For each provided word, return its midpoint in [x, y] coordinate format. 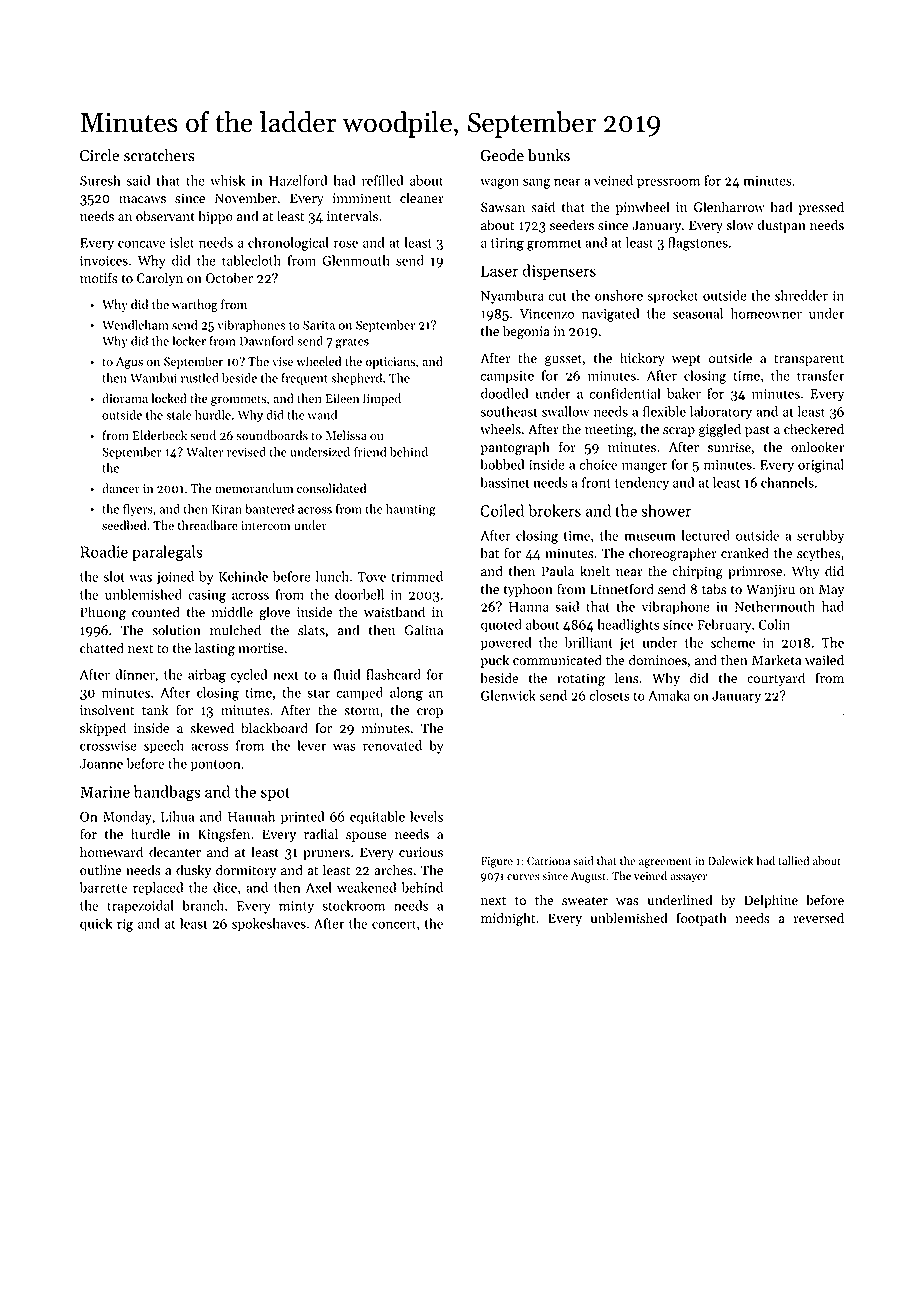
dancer [121, 488]
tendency [642, 484]
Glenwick [508, 695]
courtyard [776, 679]
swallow [565, 411]
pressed [821, 208]
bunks [549, 155]
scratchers [159, 155]
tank [155, 709]
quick [96, 925]
